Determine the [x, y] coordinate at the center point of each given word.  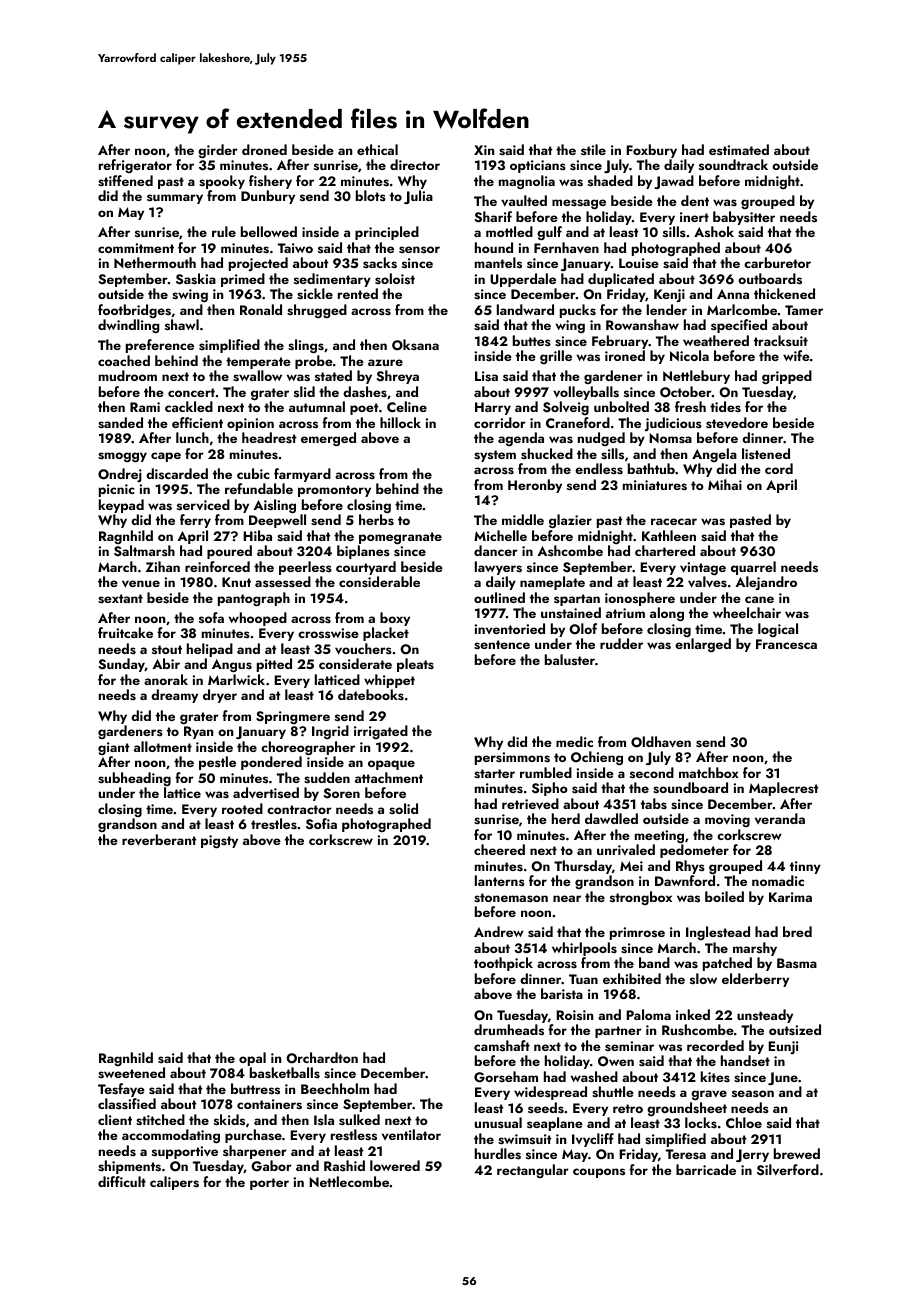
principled [387, 233]
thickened [784, 293]
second [652, 772]
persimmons [512, 758]
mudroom [128, 375]
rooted [242, 808]
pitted [274, 665]
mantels [498, 262]
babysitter [744, 218]
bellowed [269, 231]
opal [252, 1059]
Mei [631, 866]
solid [403, 809]
